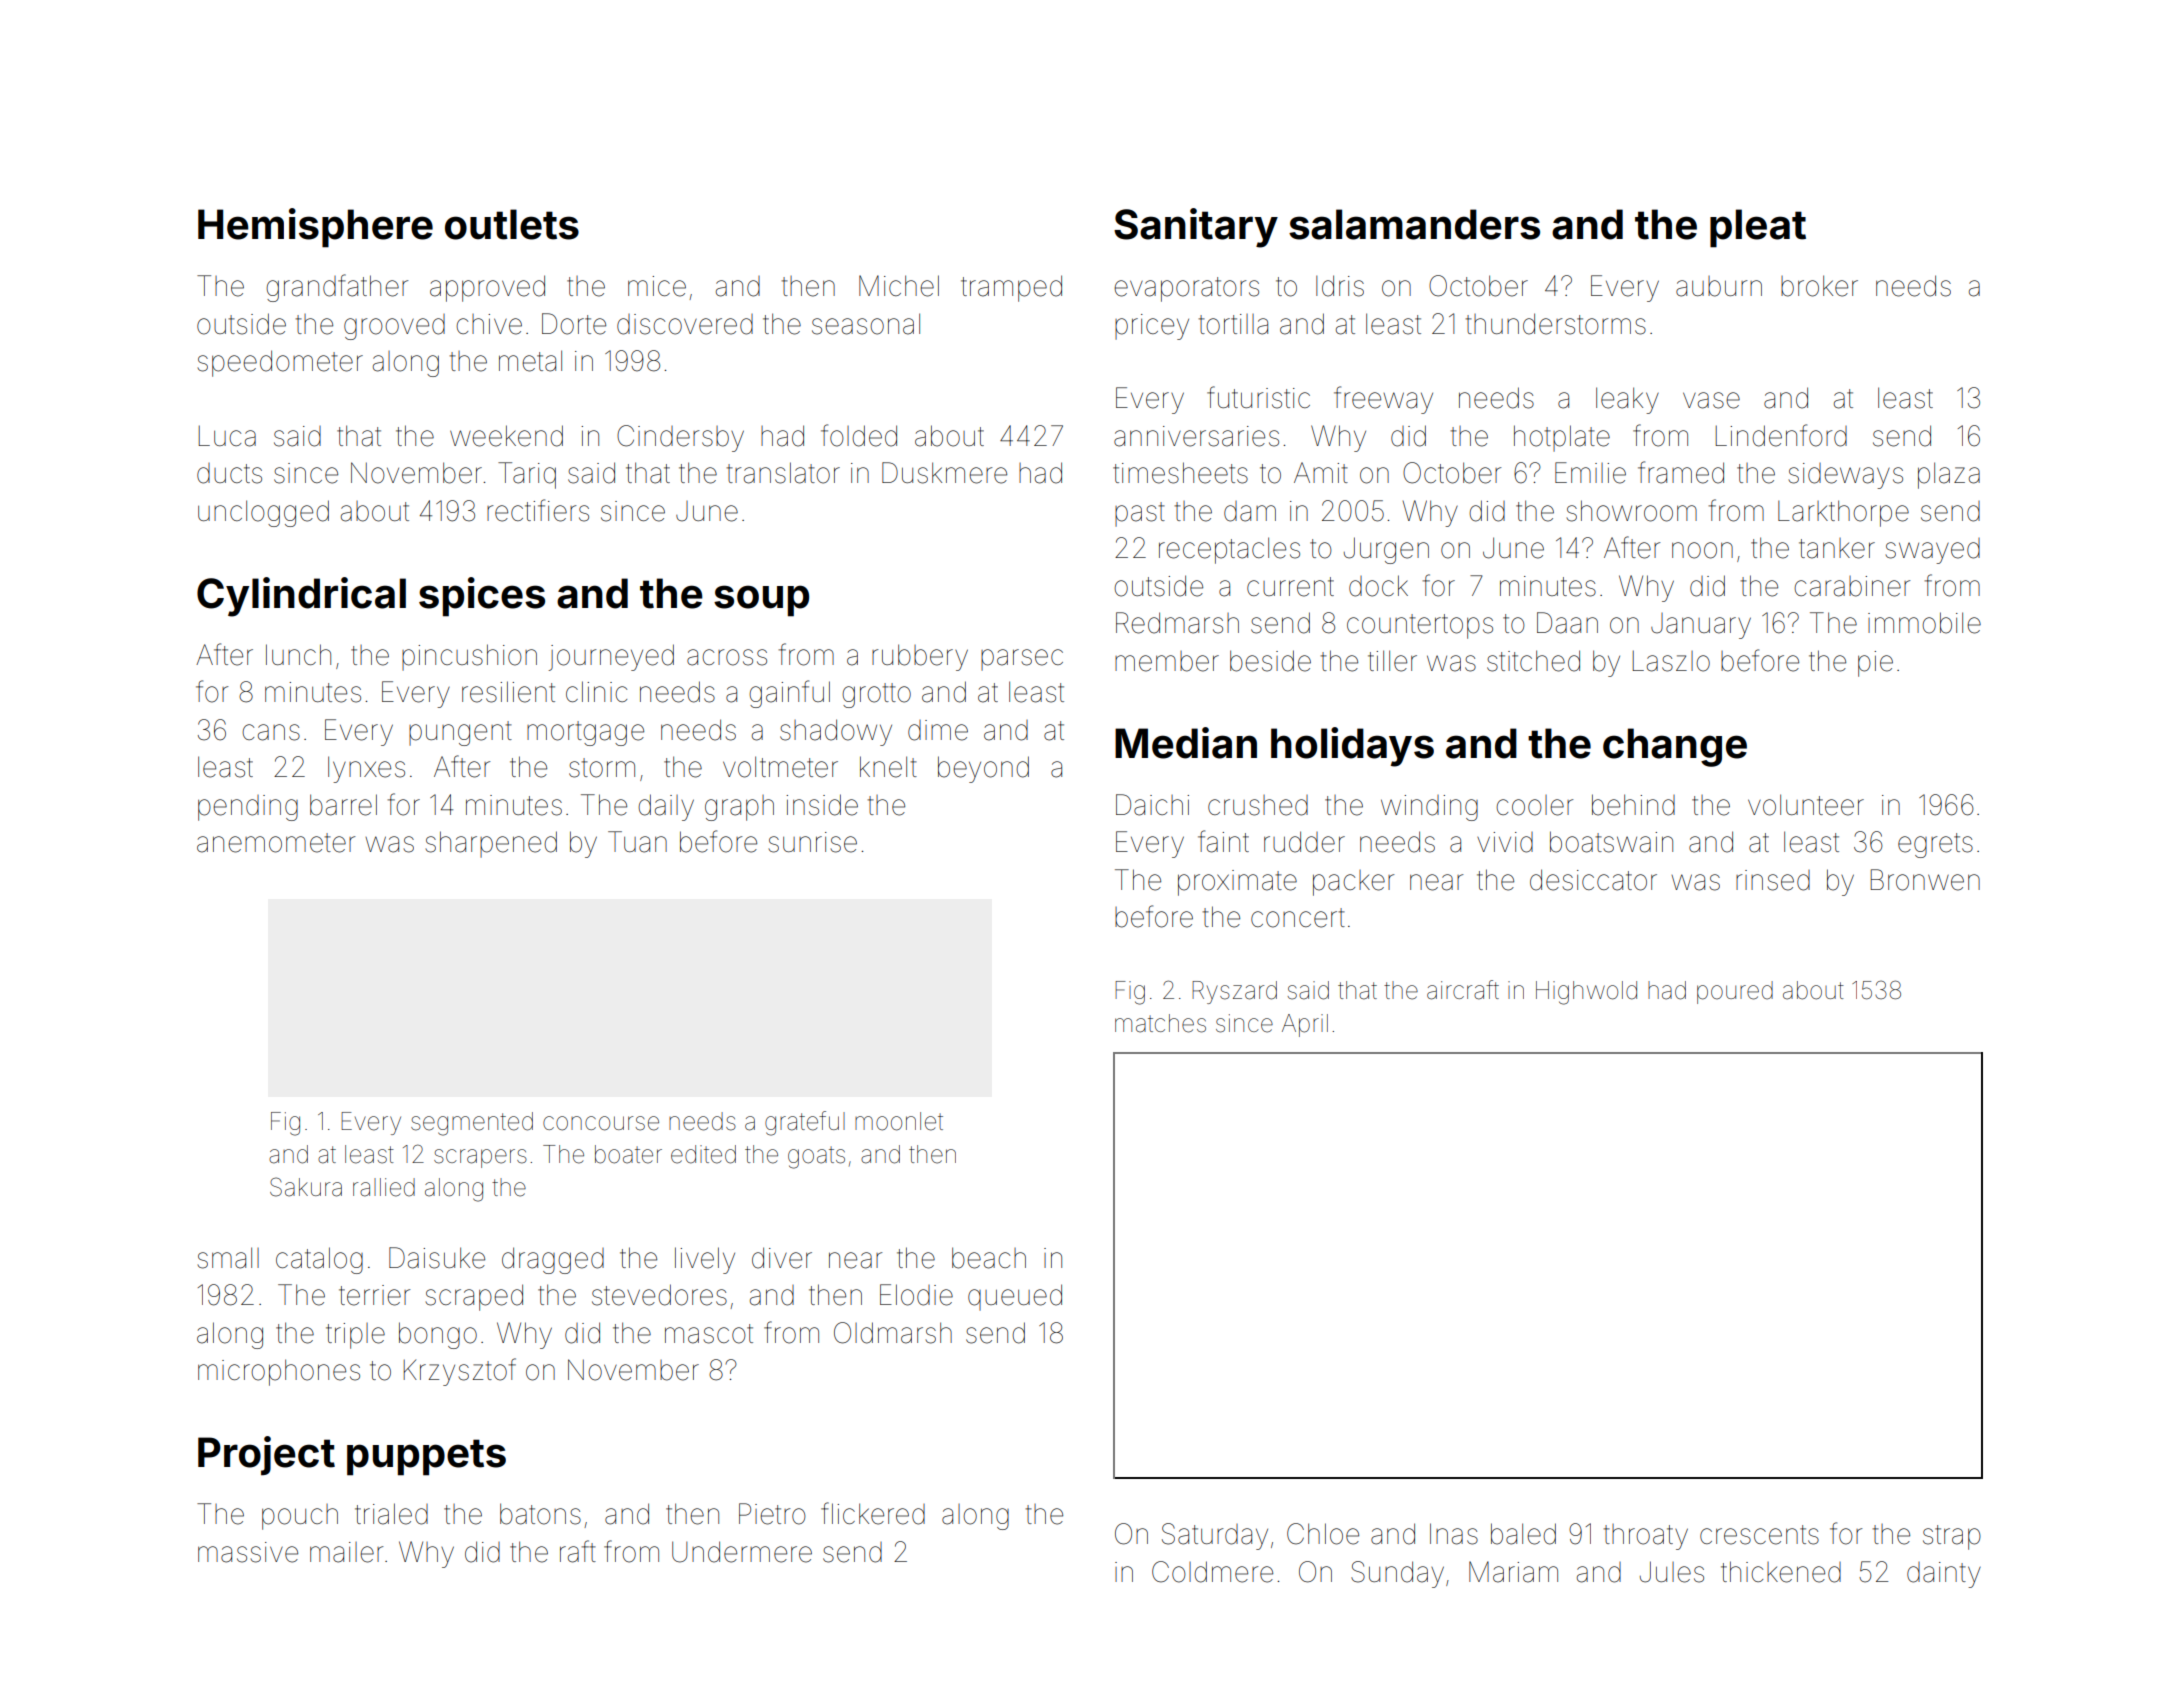 This screenshot has height=1683, width=2178. I want to click on Median, so click(1186, 743).
